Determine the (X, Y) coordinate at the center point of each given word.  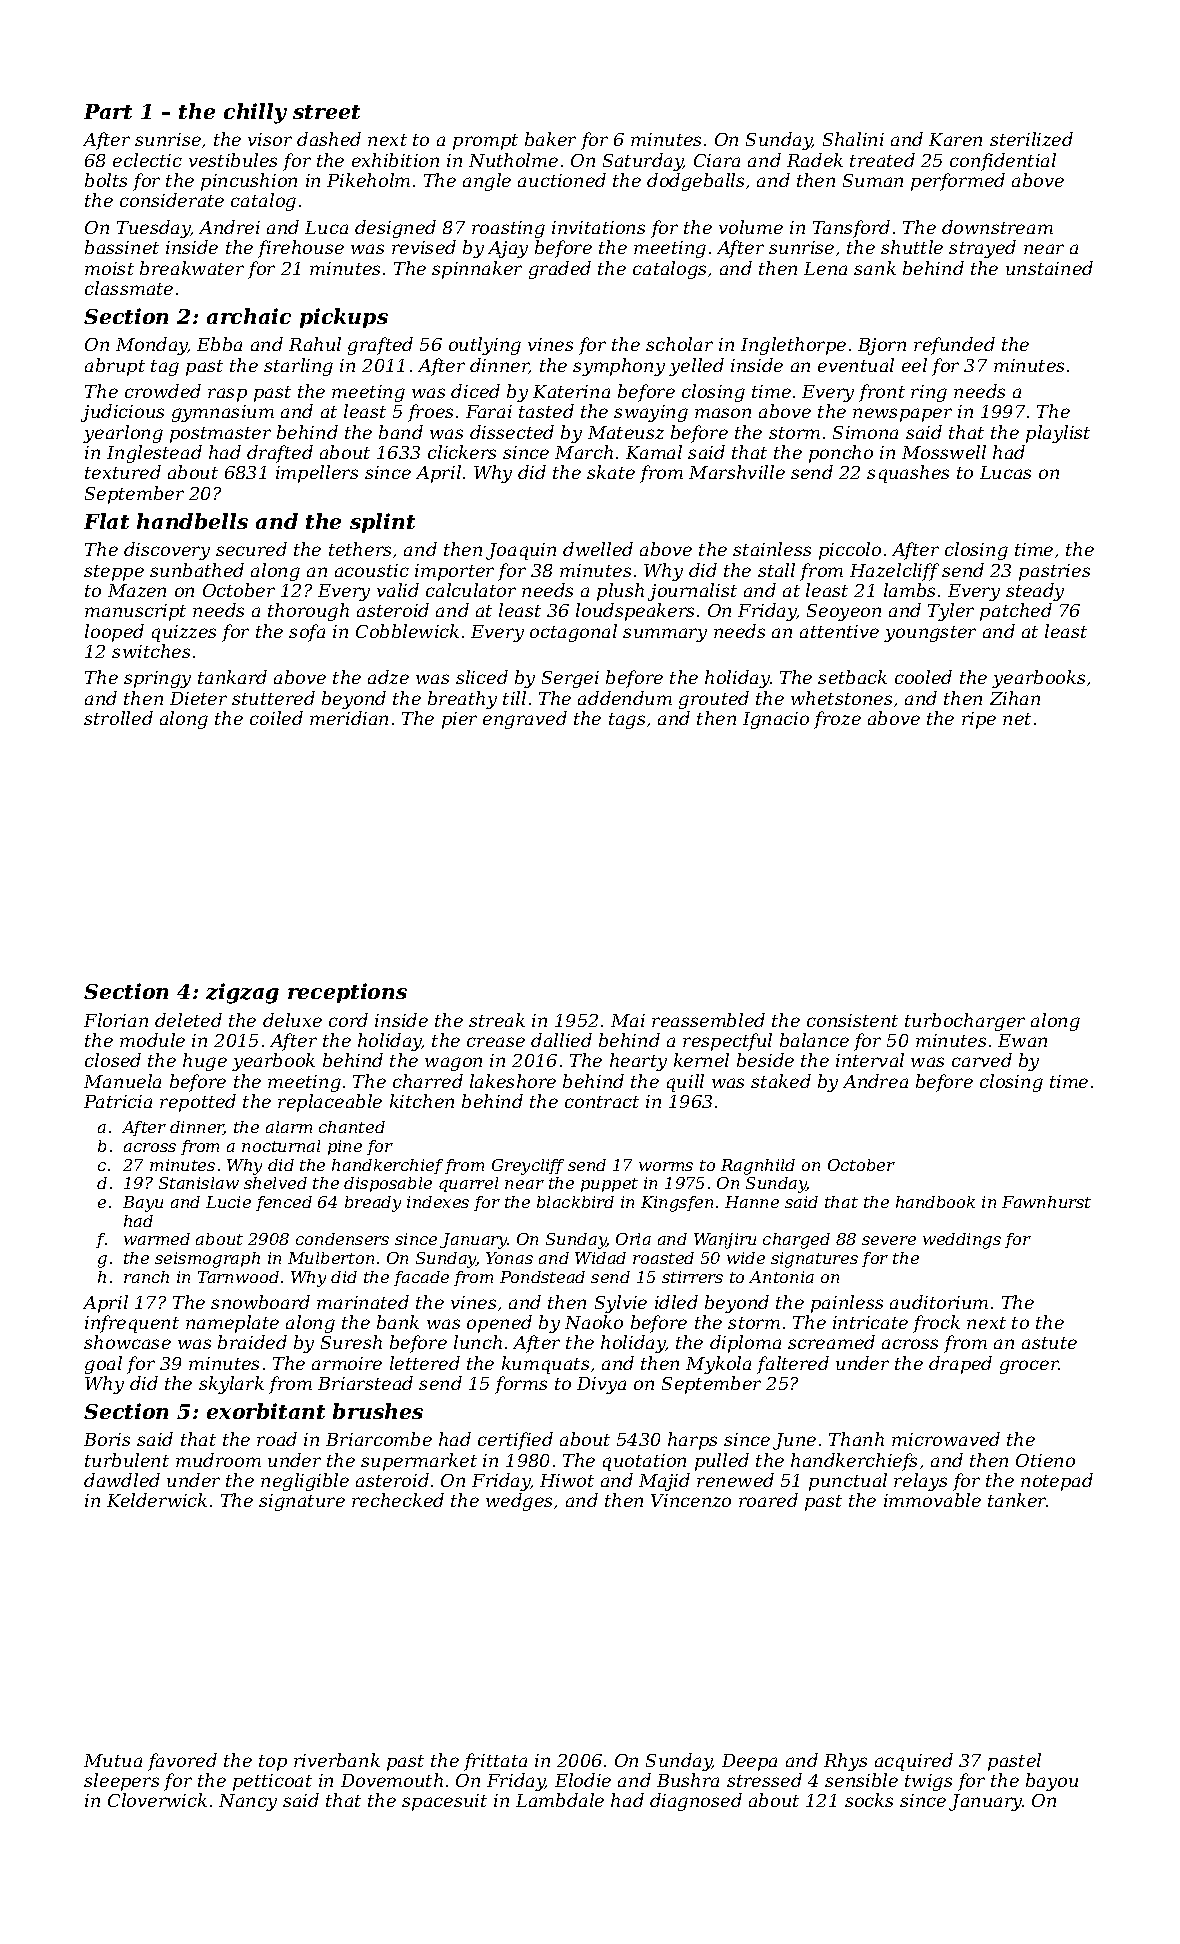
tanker (1017, 1500)
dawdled (122, 1480)
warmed (157, 1239)
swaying (651, 413)
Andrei (229, 227)
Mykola (718, 1365)
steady (1035, 592)
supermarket (419, 1462)
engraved (525, 720)
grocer (1029, 1367)
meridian (349, 718)
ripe (979, 720)
